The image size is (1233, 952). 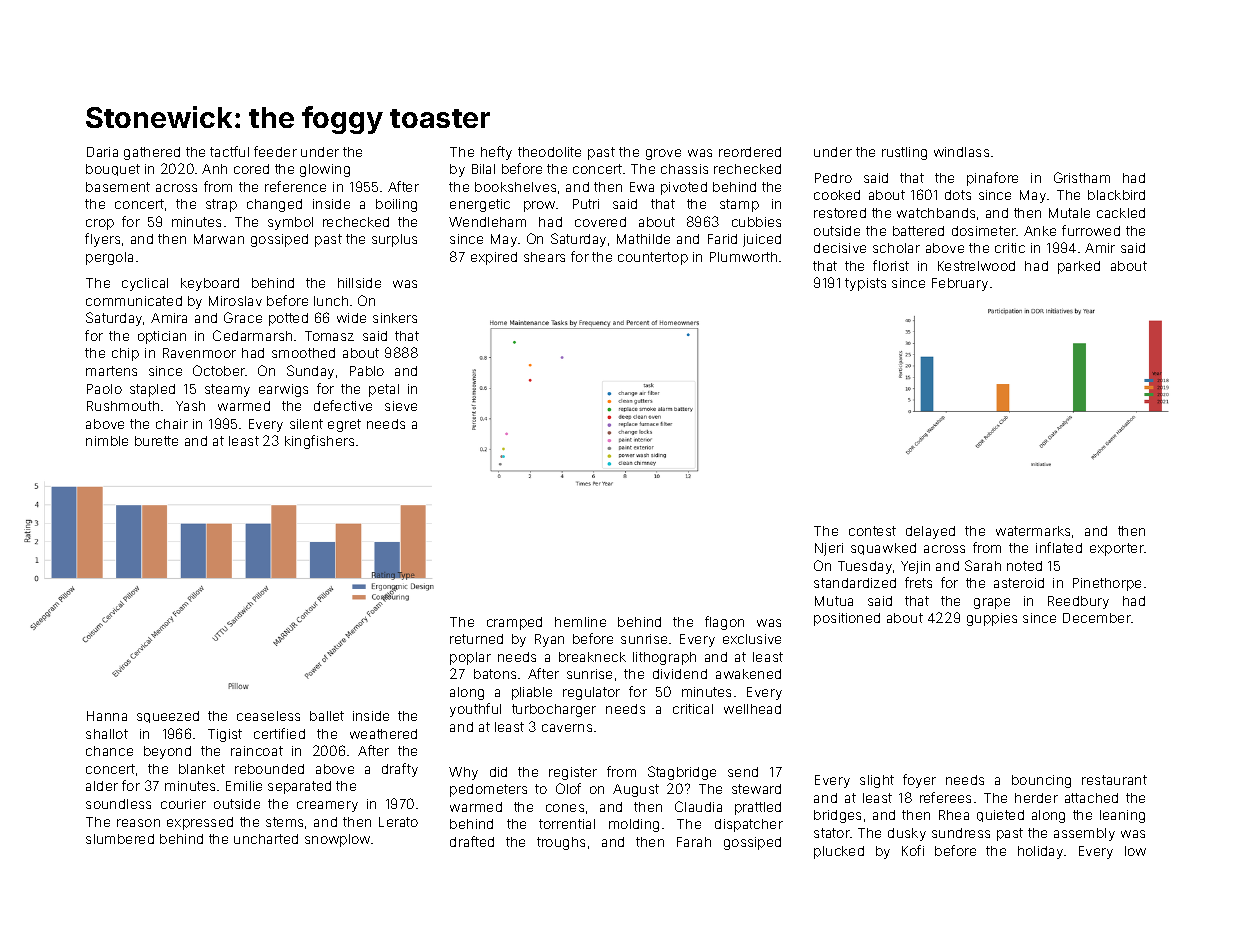 I want to click on Paolo, so click(x=104, y=389).
